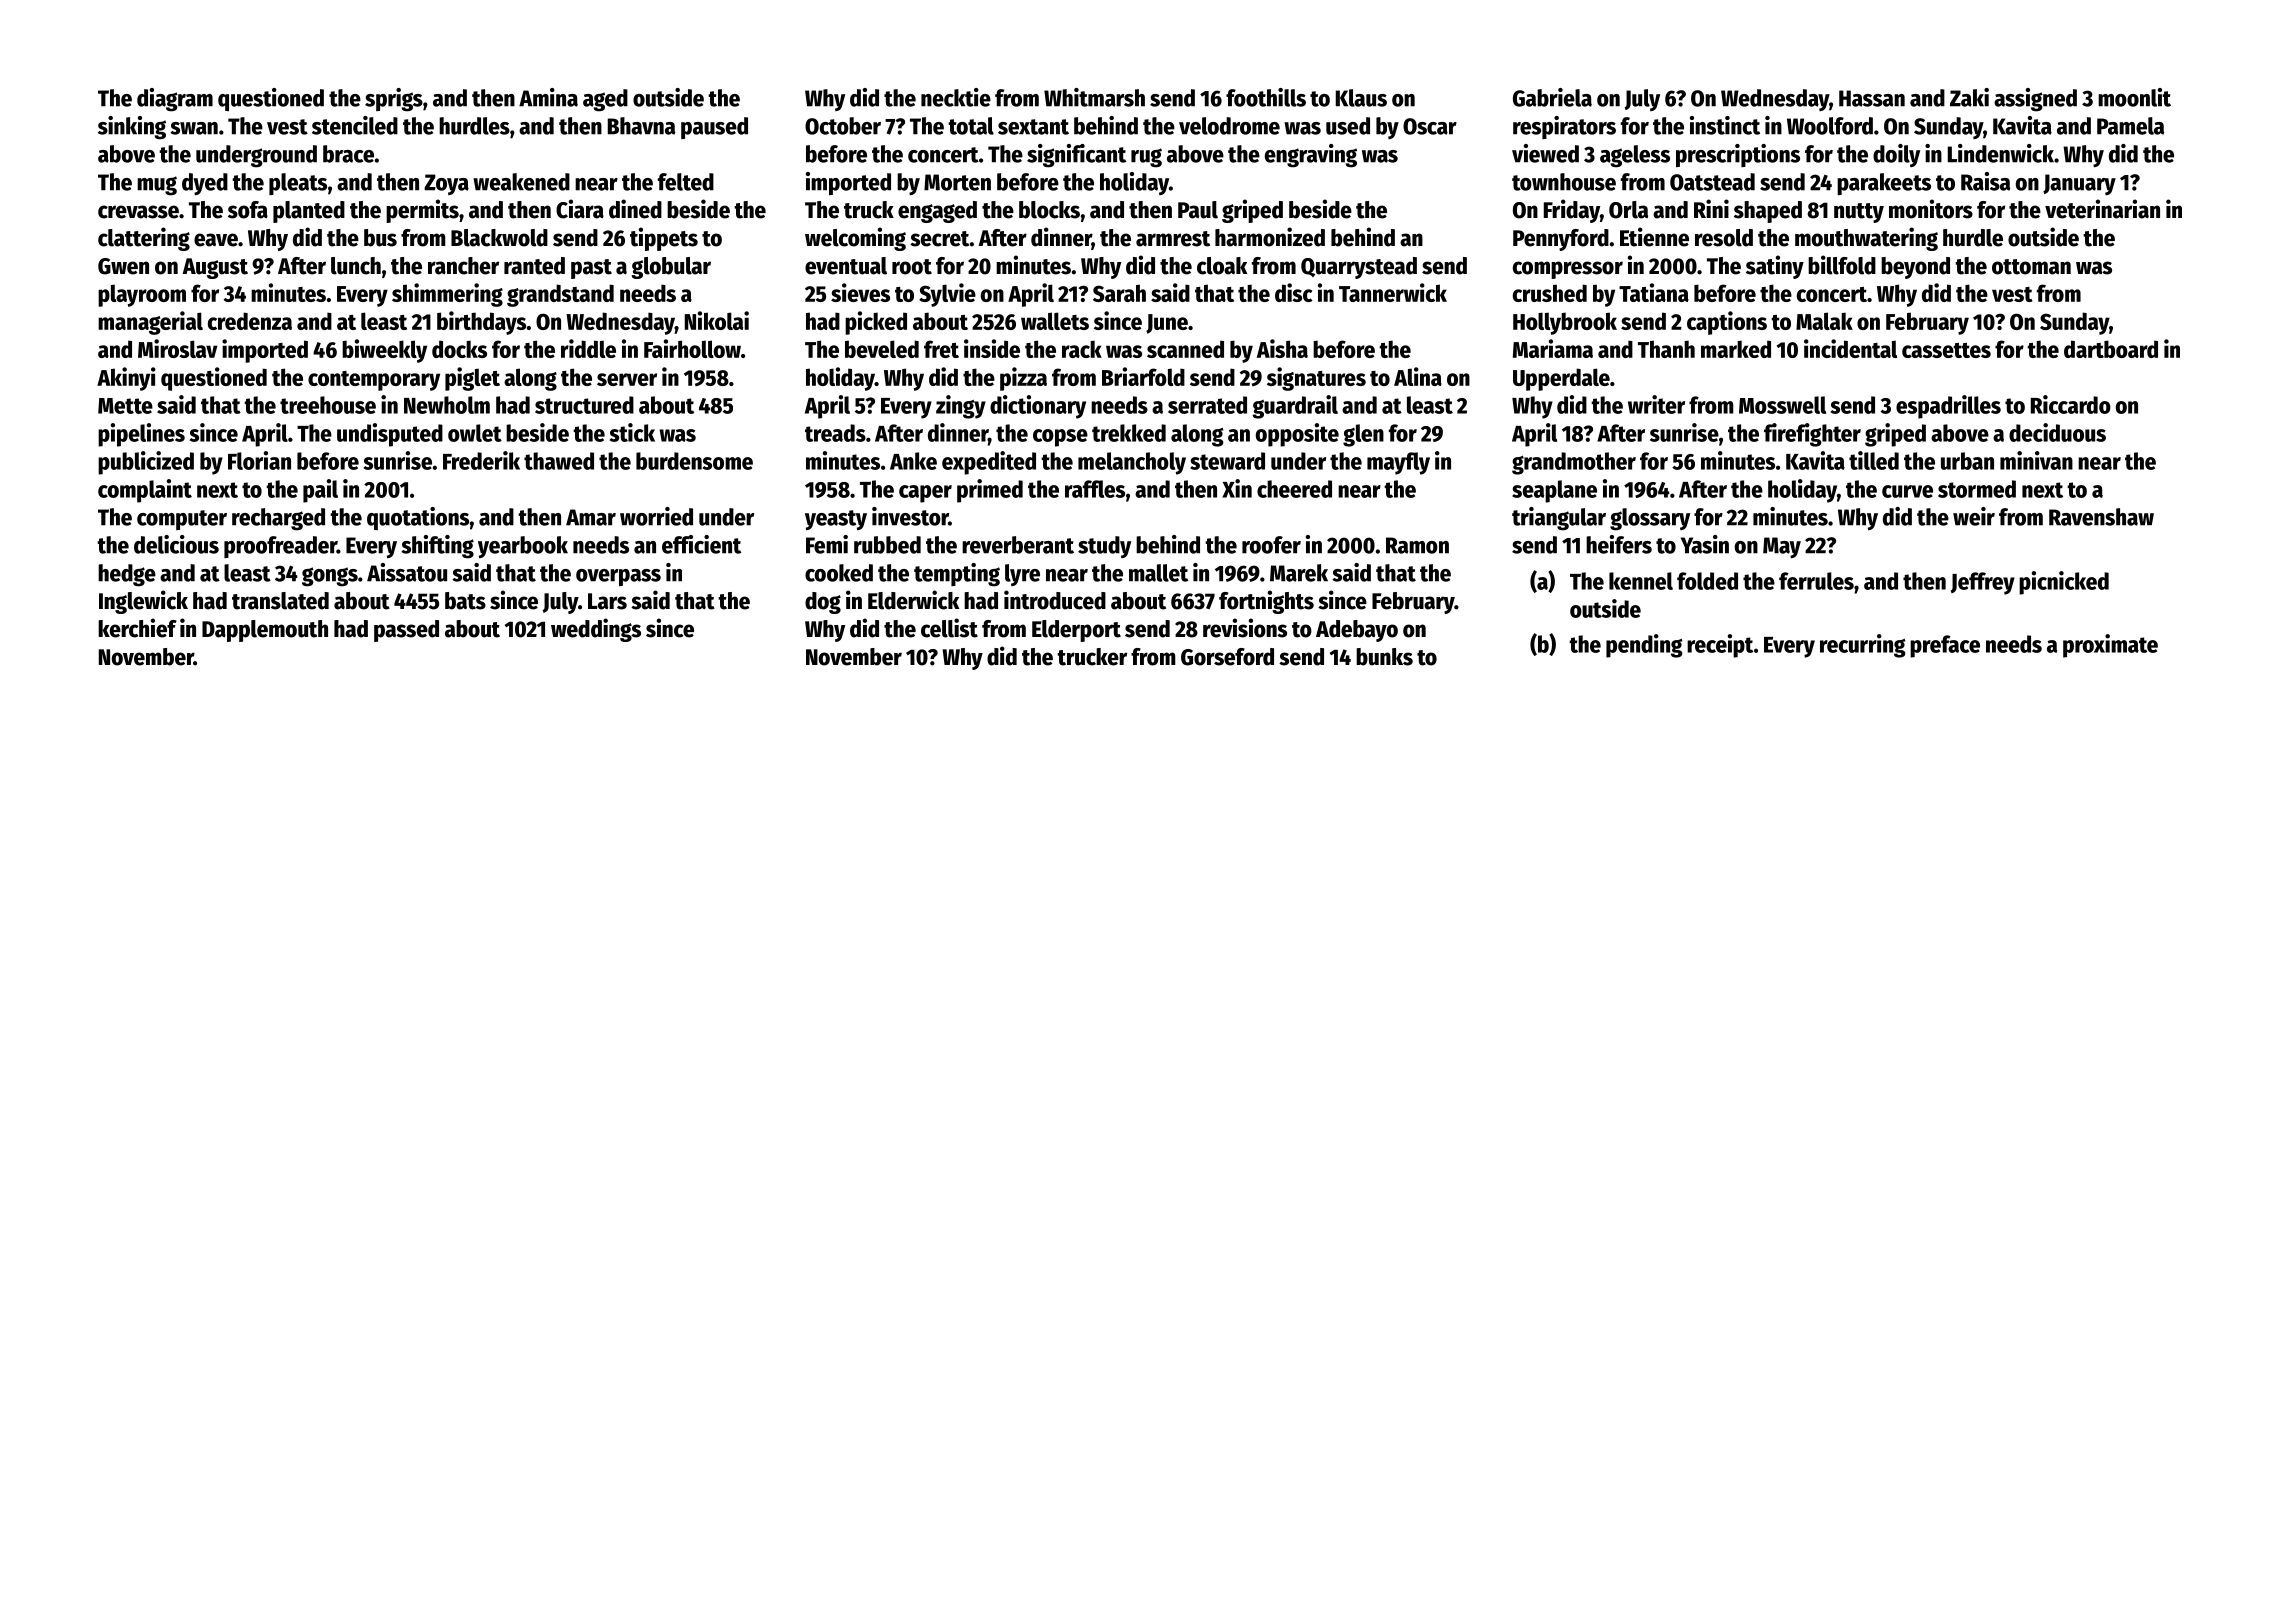 This image has height=1614, width=2282. What do you see at coordinates (627, 379) in the image?
I see `server` at bounding box center [627, 379].
